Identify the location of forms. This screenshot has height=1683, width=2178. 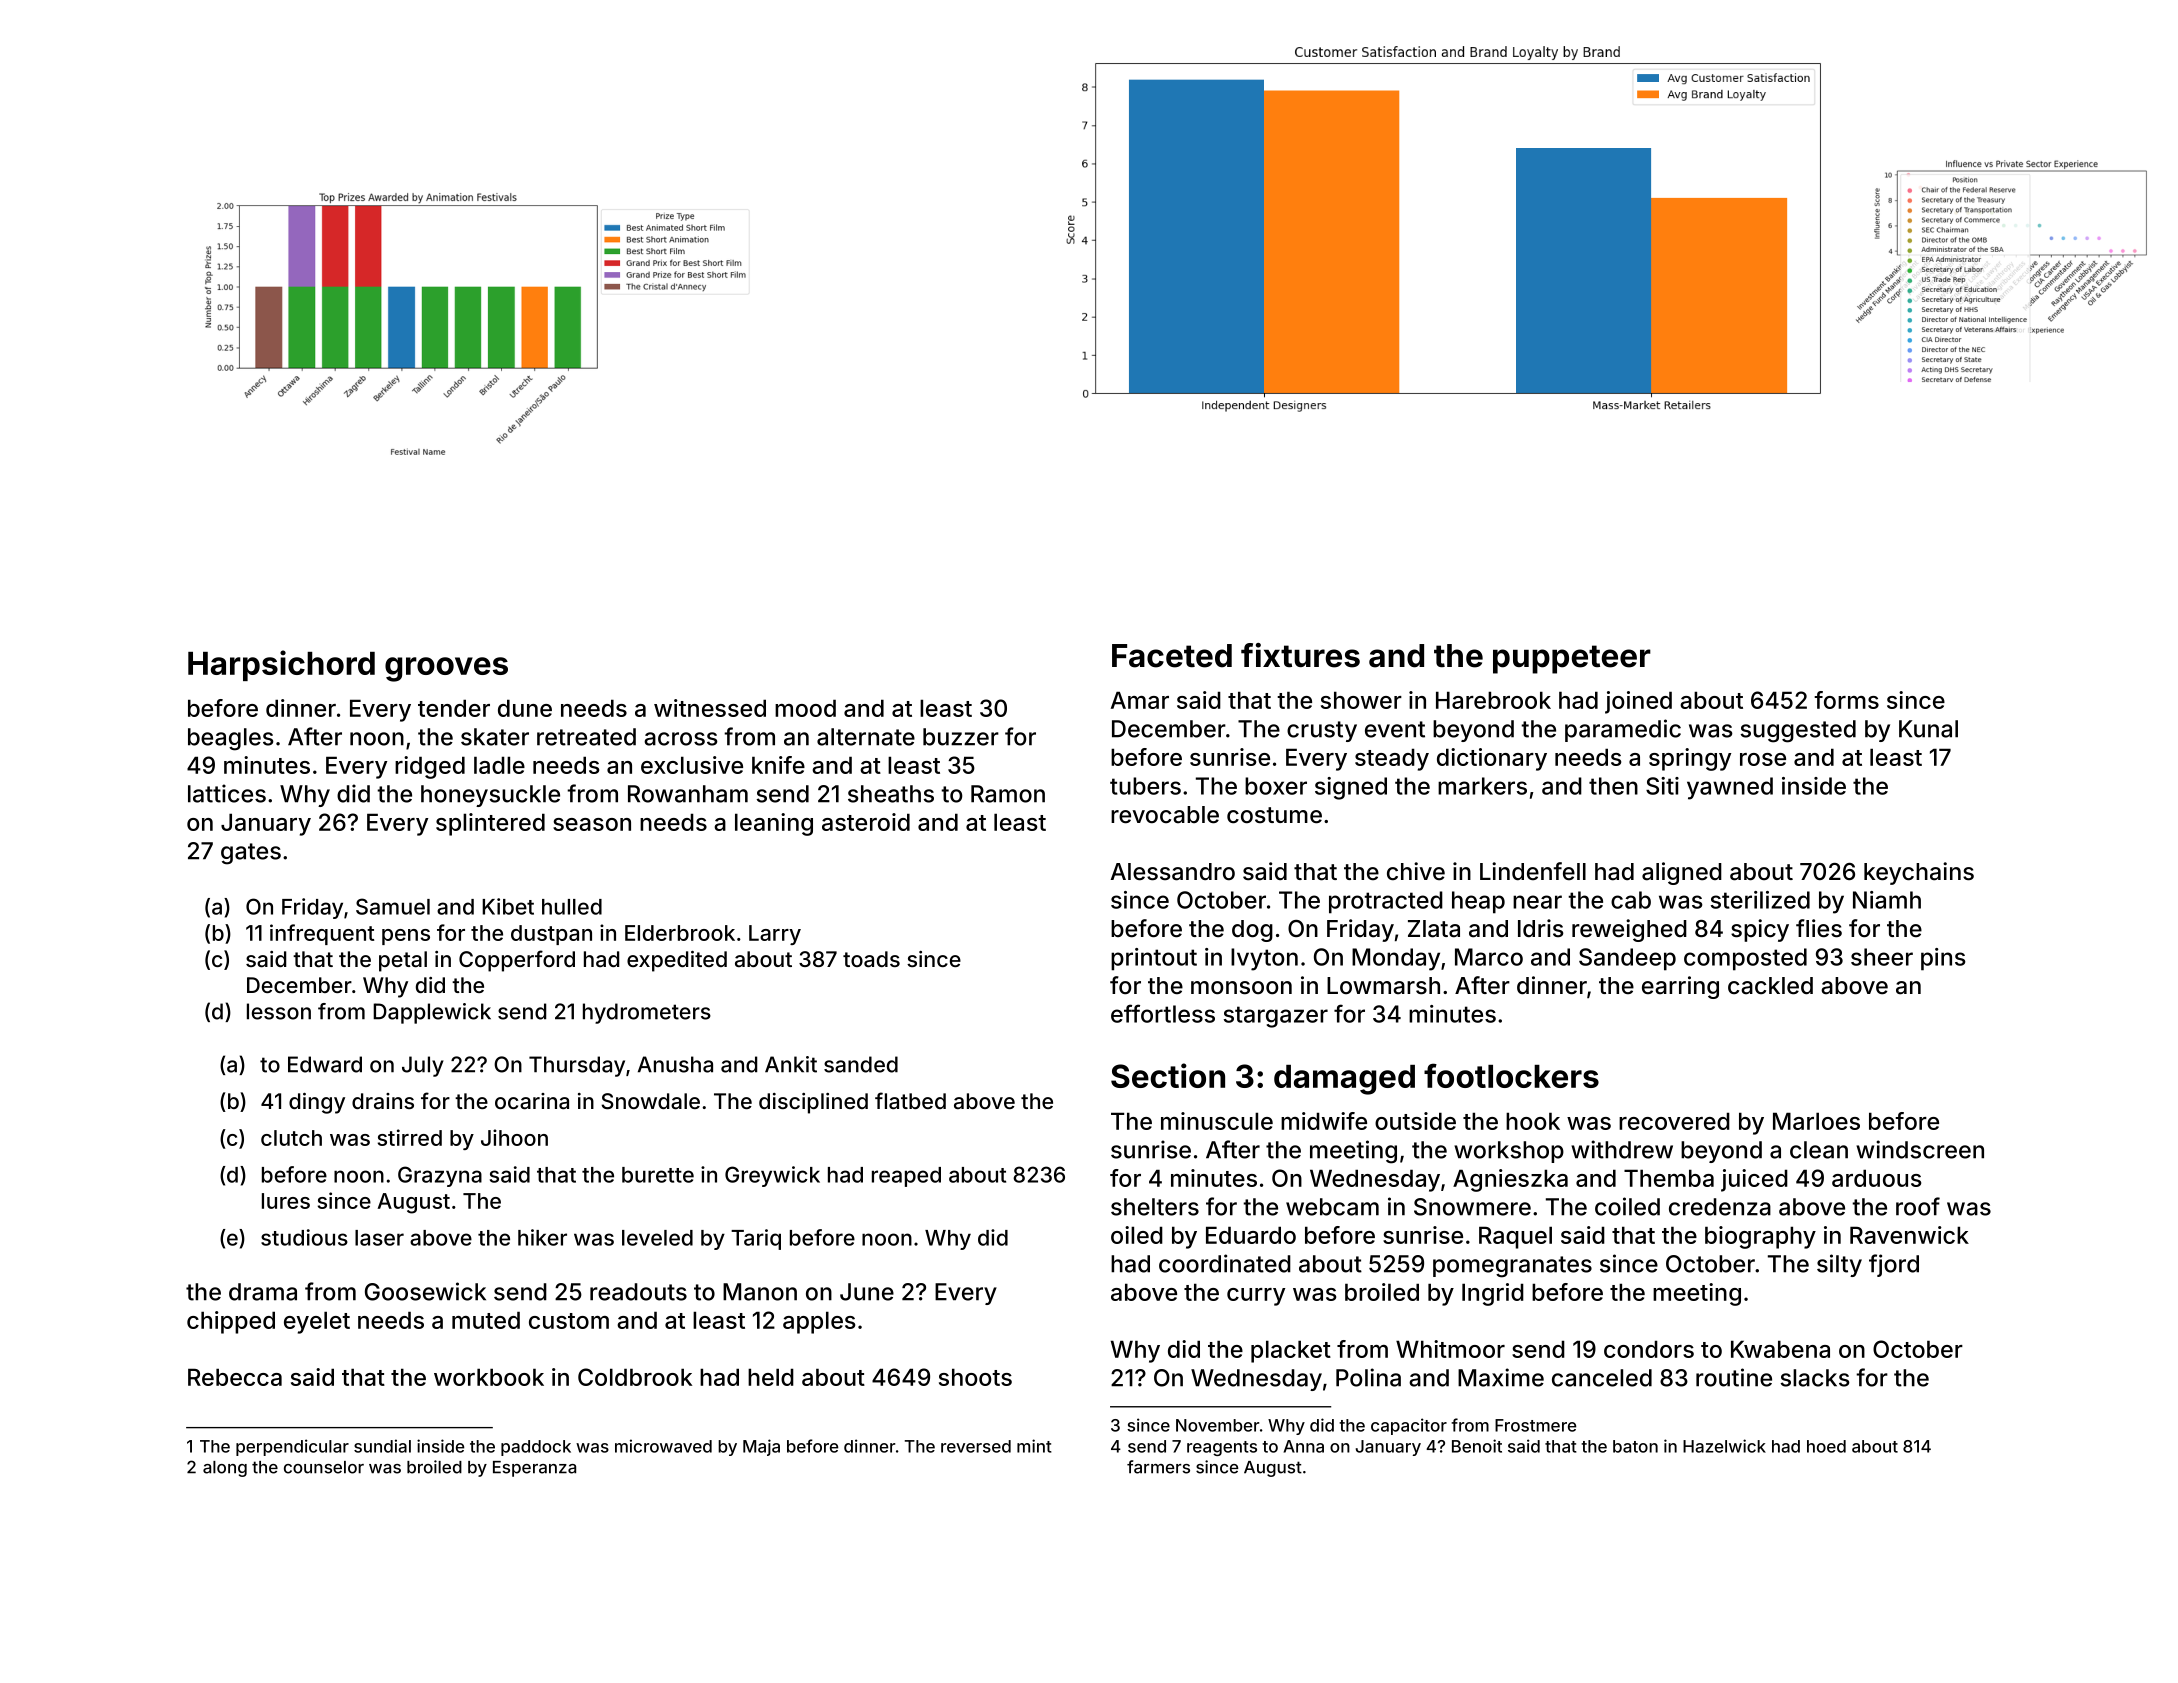
(1846, 700).
